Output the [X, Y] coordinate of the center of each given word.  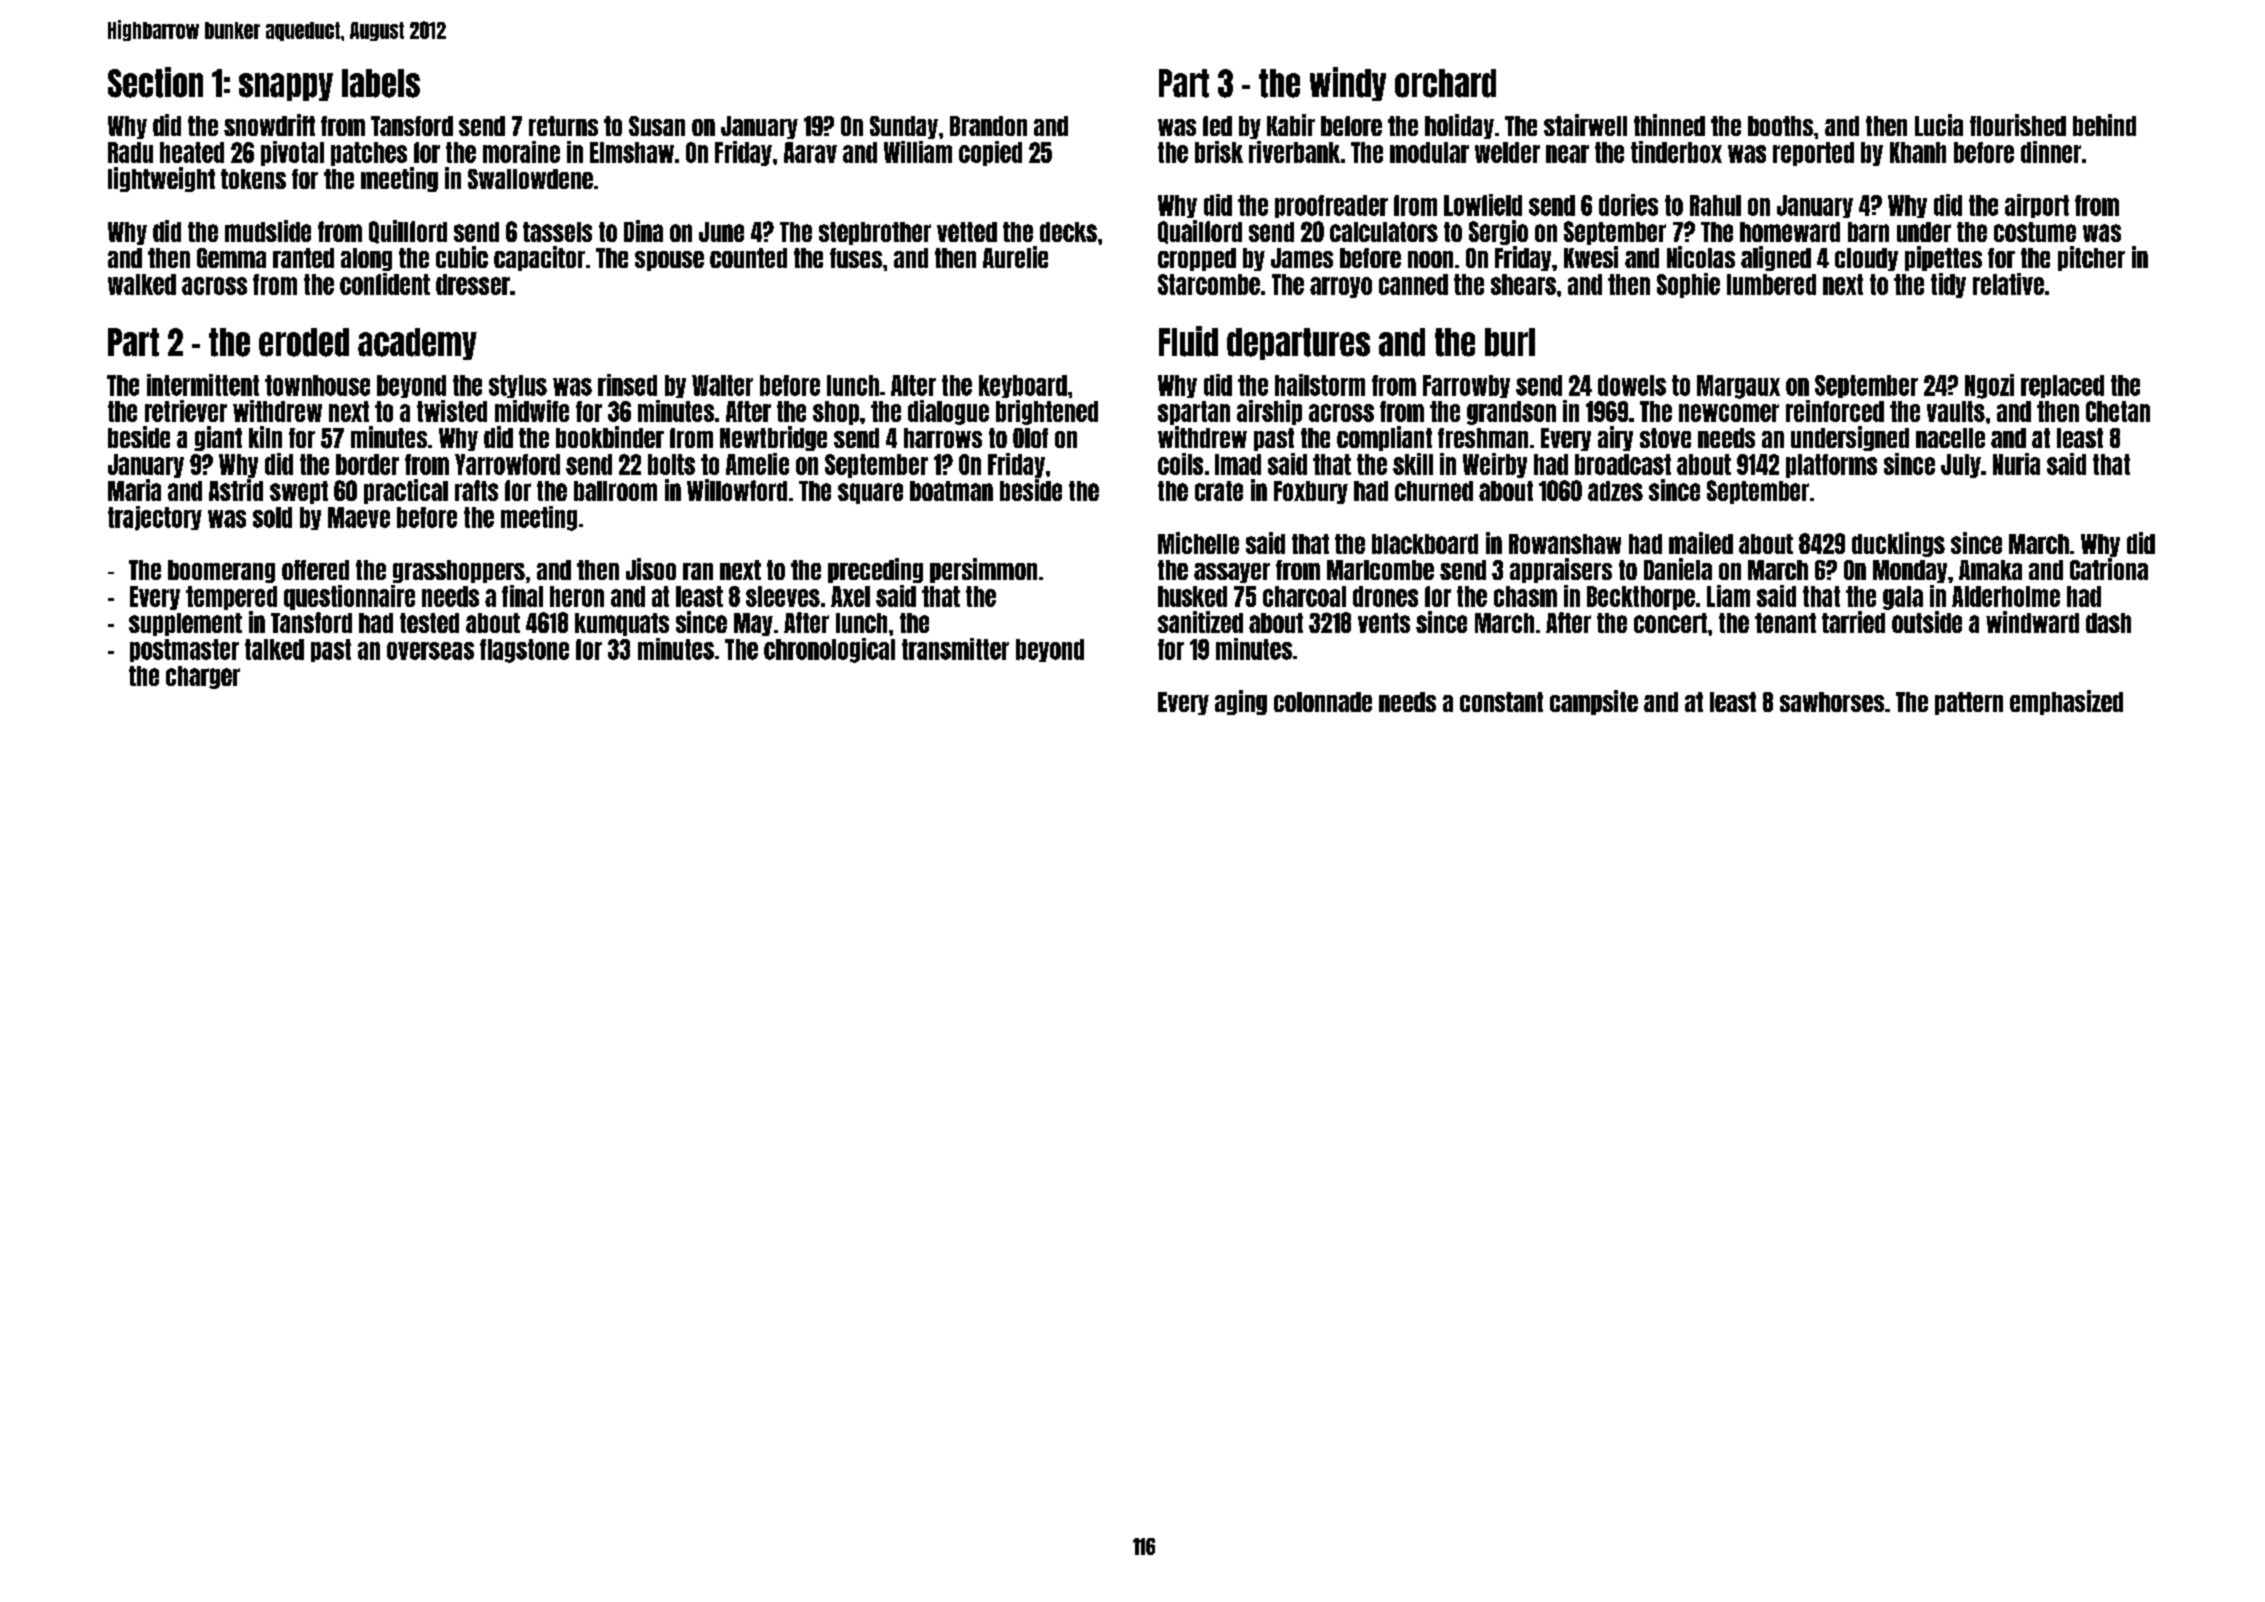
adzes [1615, 491]
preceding [875, 570]
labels [381, 83]
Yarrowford [507, 464]
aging [1241, 702]
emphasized [2066, 702]
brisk [1219, 152]
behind [2104, 125]
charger [203, 677]
